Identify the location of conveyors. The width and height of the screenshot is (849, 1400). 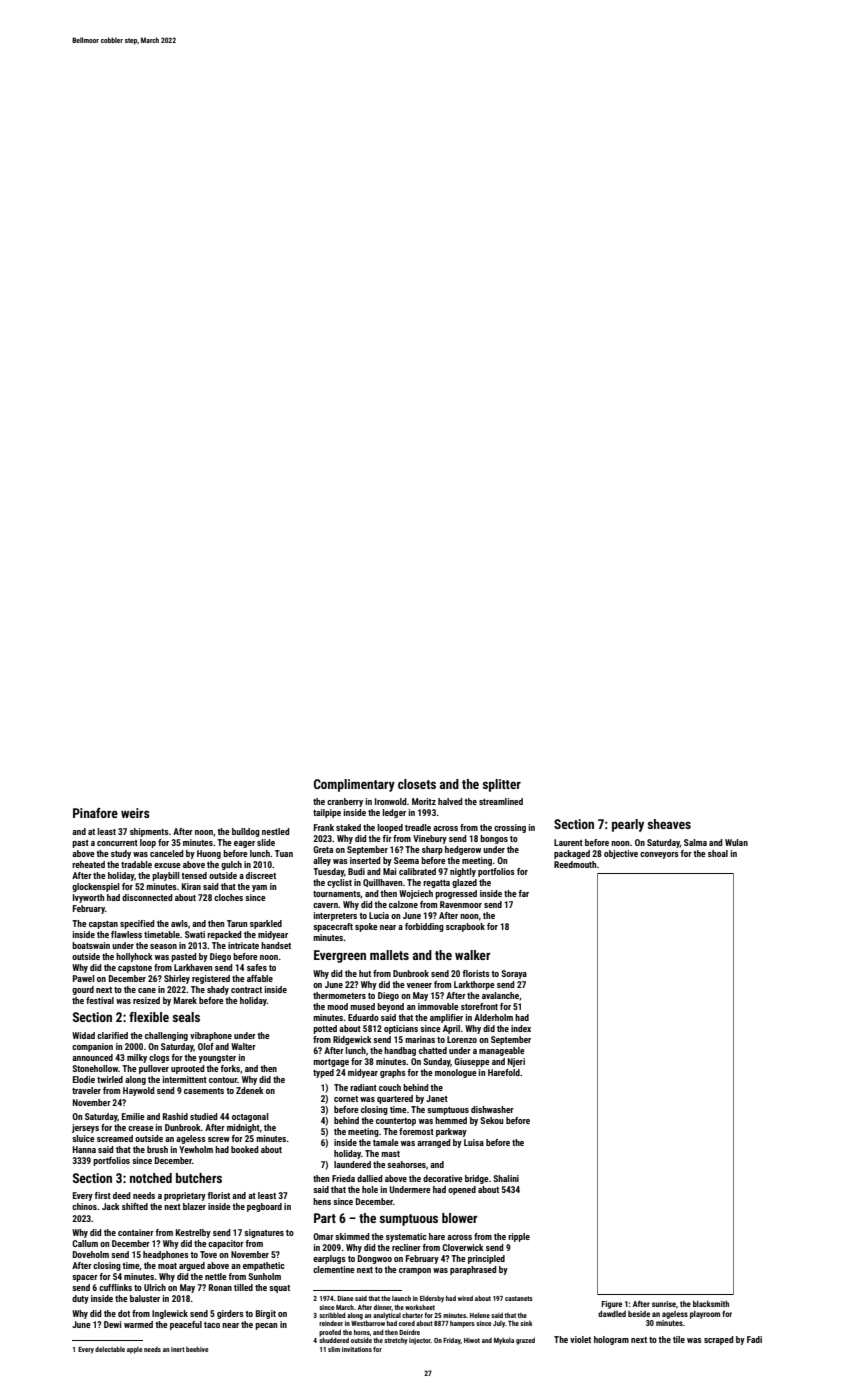
(659, 855).
